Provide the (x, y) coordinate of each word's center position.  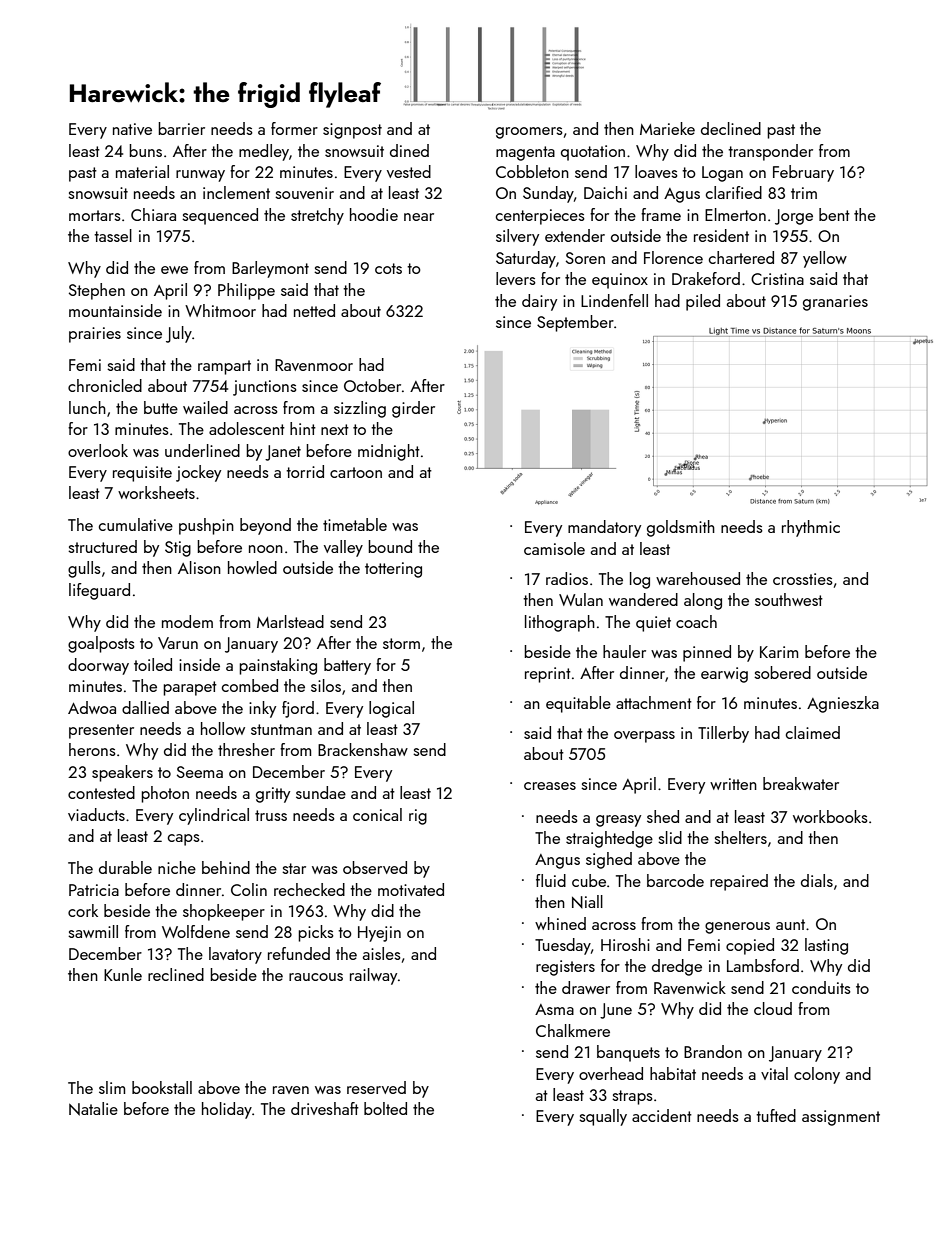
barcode (675, 880)
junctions (265, 388)
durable (125, 867)
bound (390, 546)
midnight (389, 452)
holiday (227, 1110)
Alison (199, 567)
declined (731, 128)
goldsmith (681, 528)
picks (316, 933)
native (132, 129)
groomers (529, 133)
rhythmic (811, 528)
